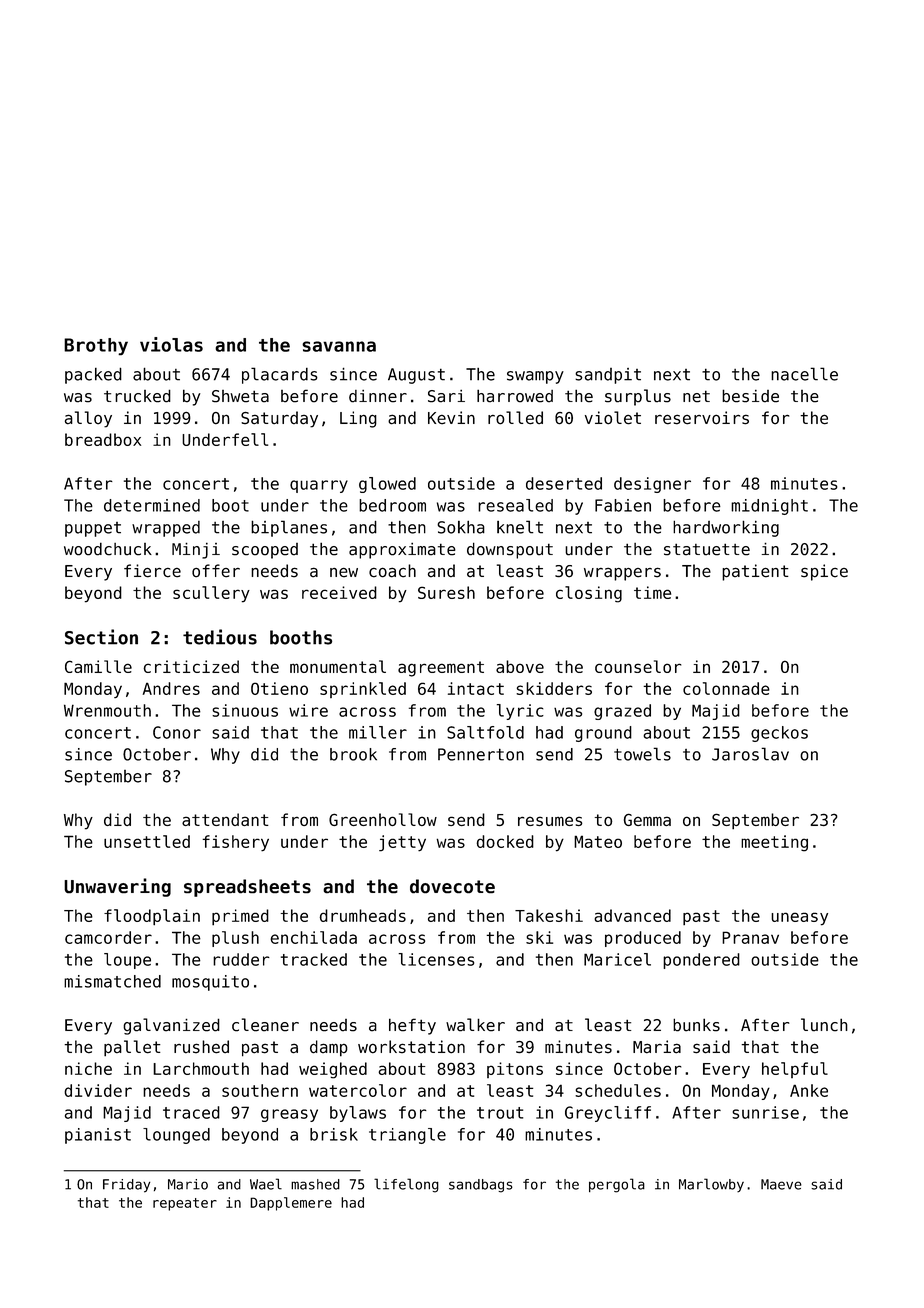 Image resolution: width=924 pixels, height=1308 pixels. Describe the element at coordinates (632, 915) in the document. I see `advanced` at that location.
